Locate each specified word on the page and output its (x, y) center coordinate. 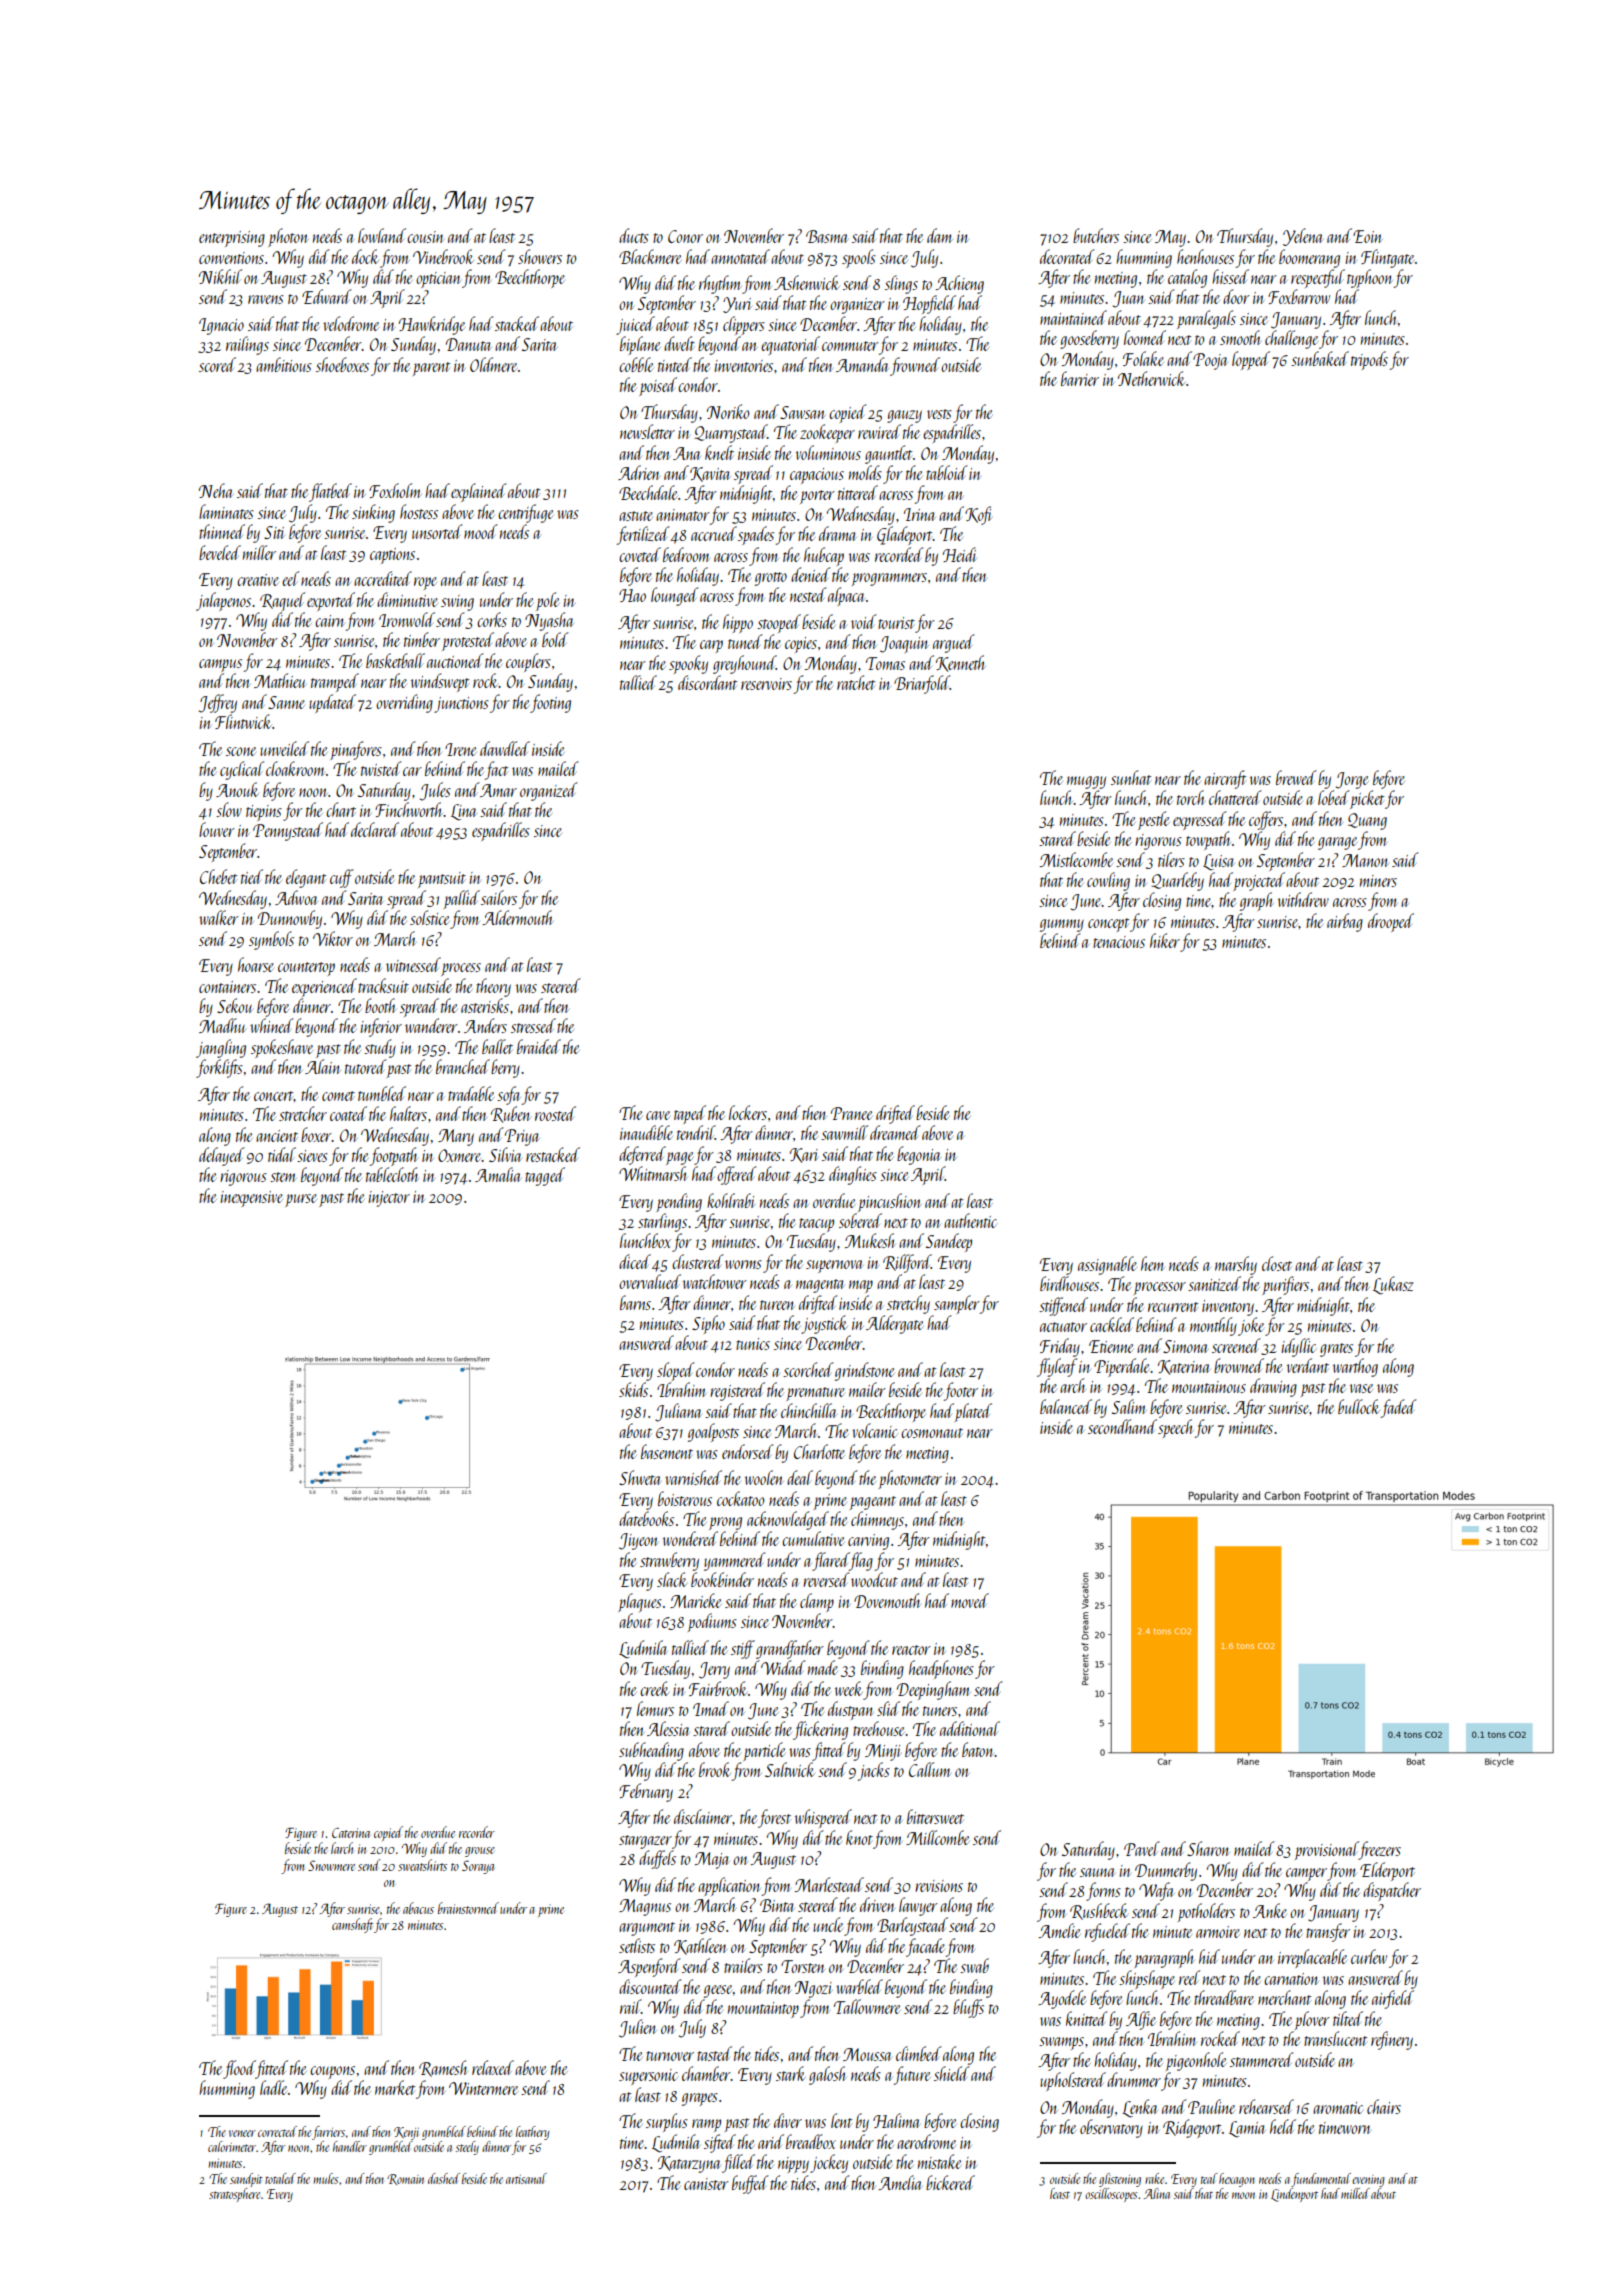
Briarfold (922, 684)
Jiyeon (638, 1541)
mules (325, 2178)
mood (481, 531)
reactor (911, 1650)
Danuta (469, 344)
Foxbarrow (1299, 296)
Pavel (1142, 1848)
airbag (1345, 922)
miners (1378, 881)
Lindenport (1294, 2195)
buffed (750, 2184)
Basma (827, 236)
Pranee (851, 1113)
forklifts (219, 1068)
